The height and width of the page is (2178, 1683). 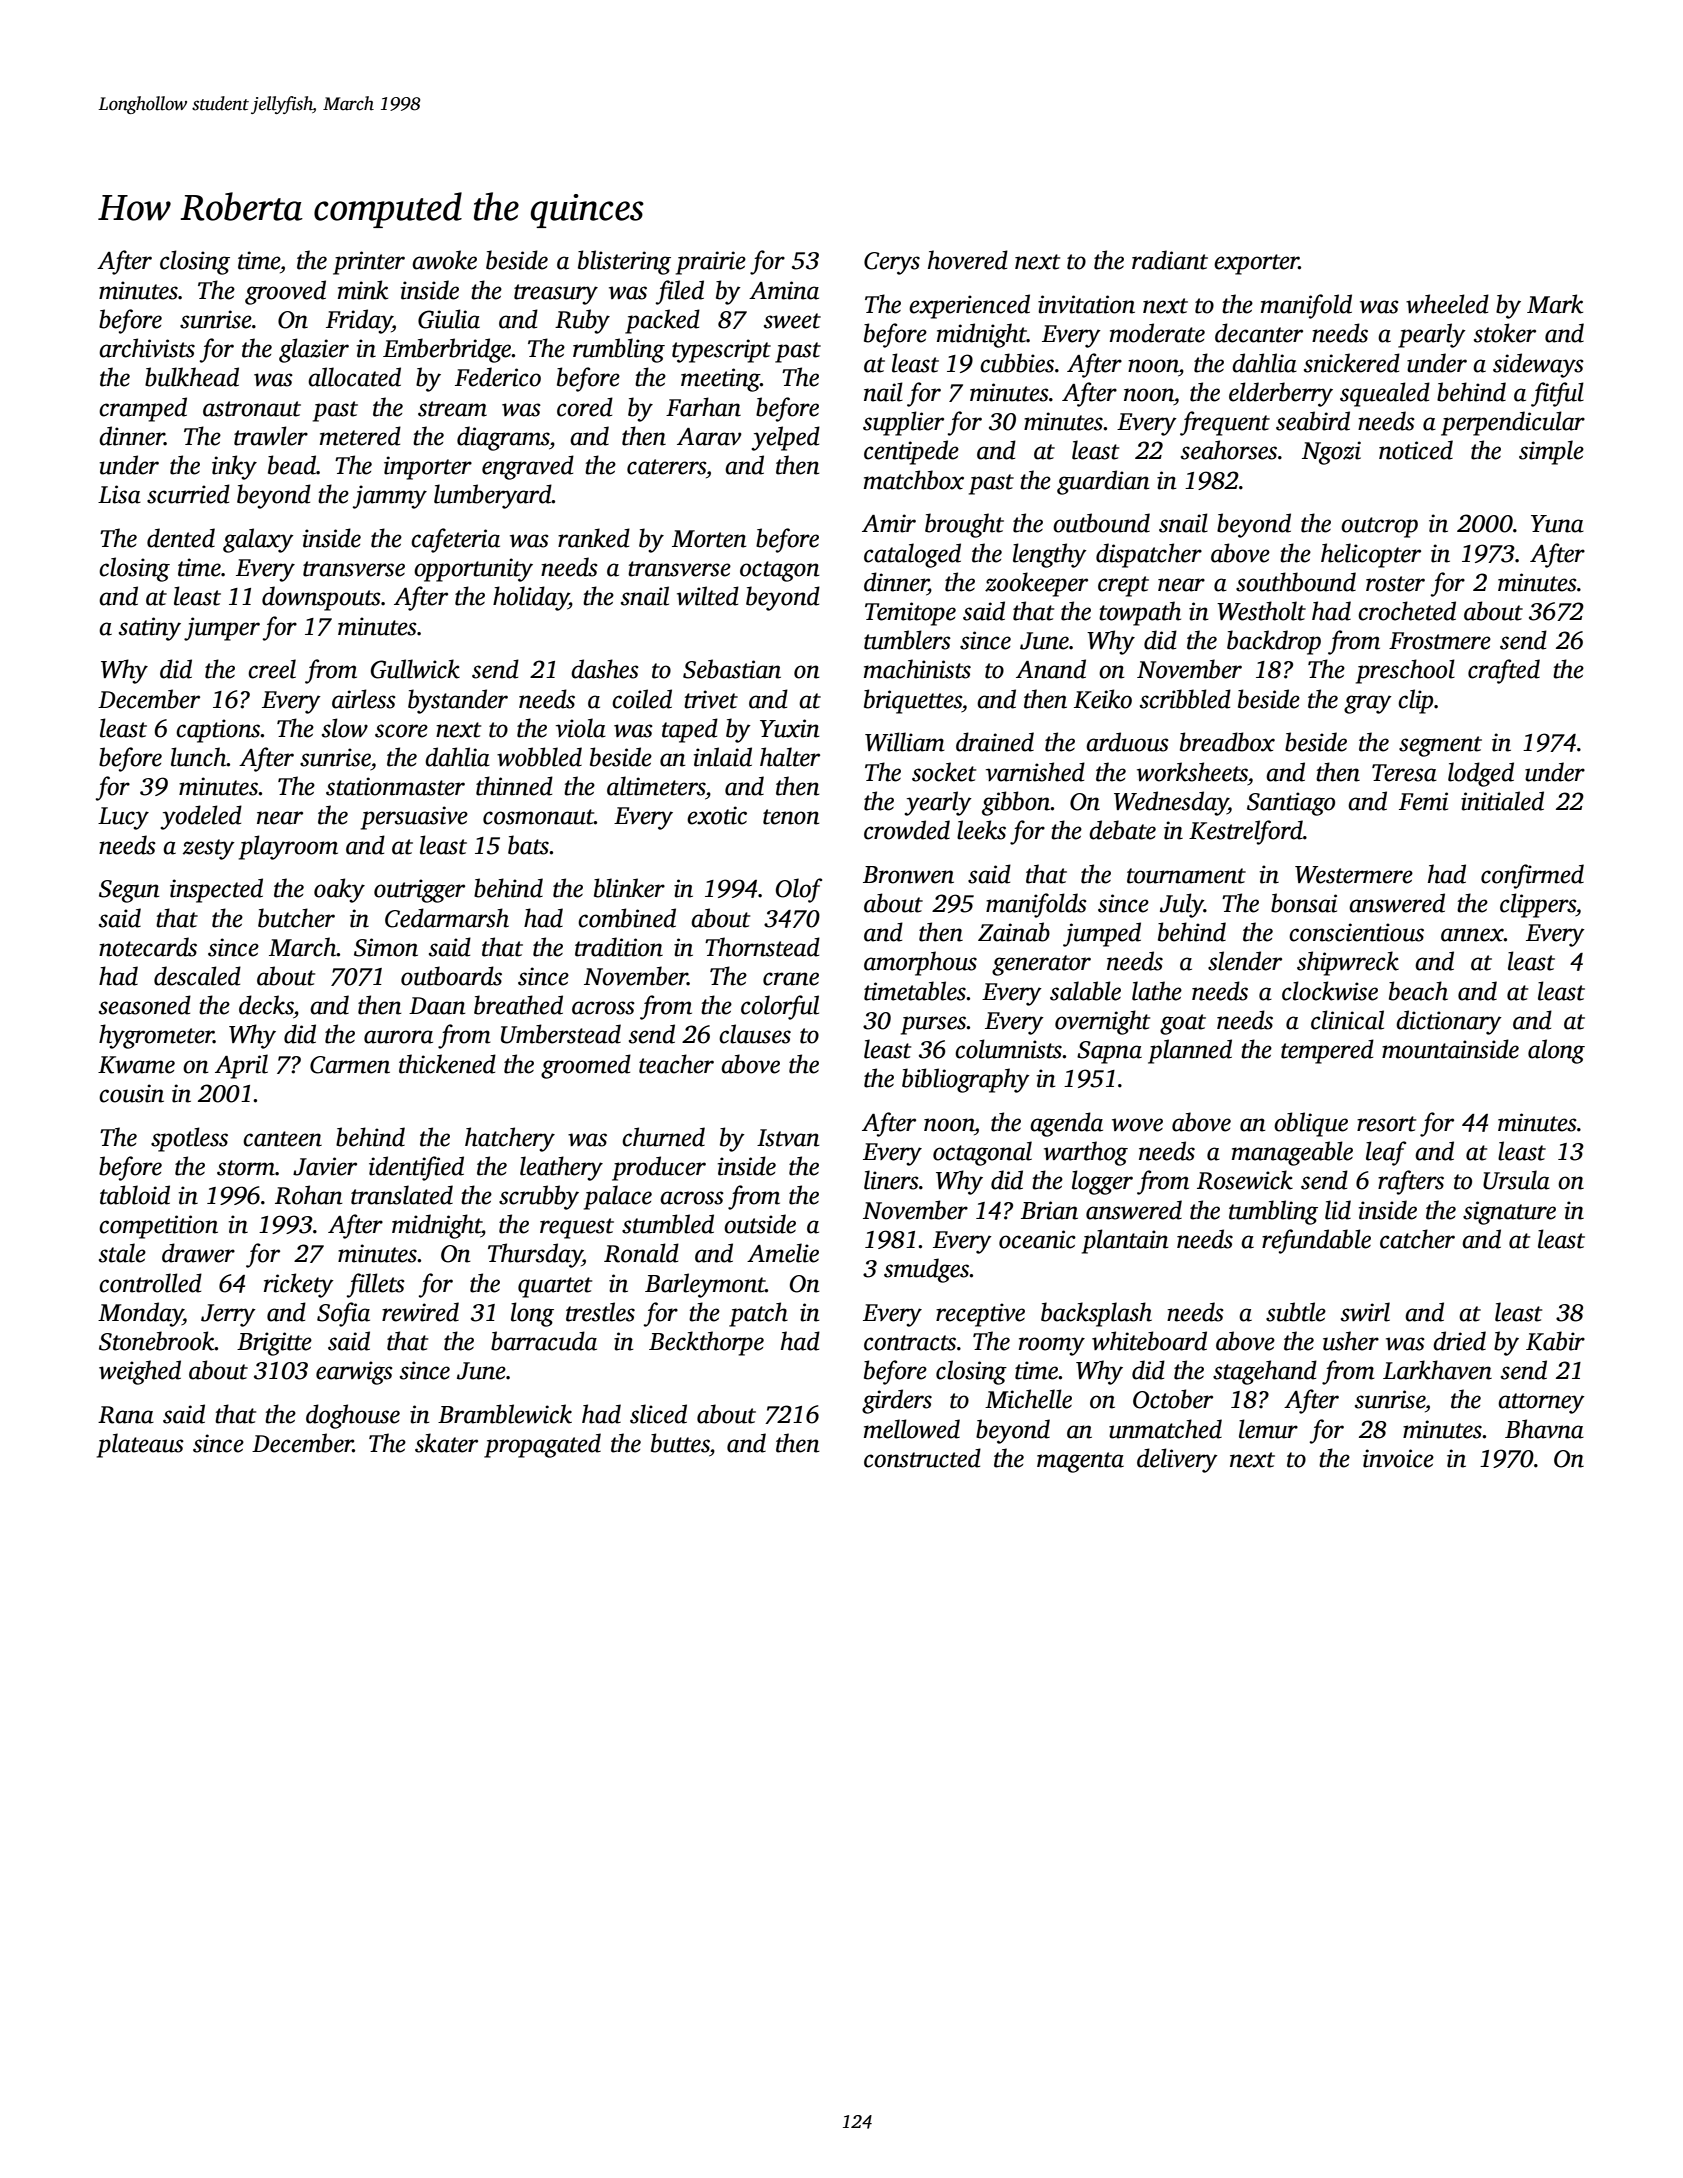 What do you see at coordinates (446, 1443) in the page?
I see `skater` at bounding box center [446, 1443].
